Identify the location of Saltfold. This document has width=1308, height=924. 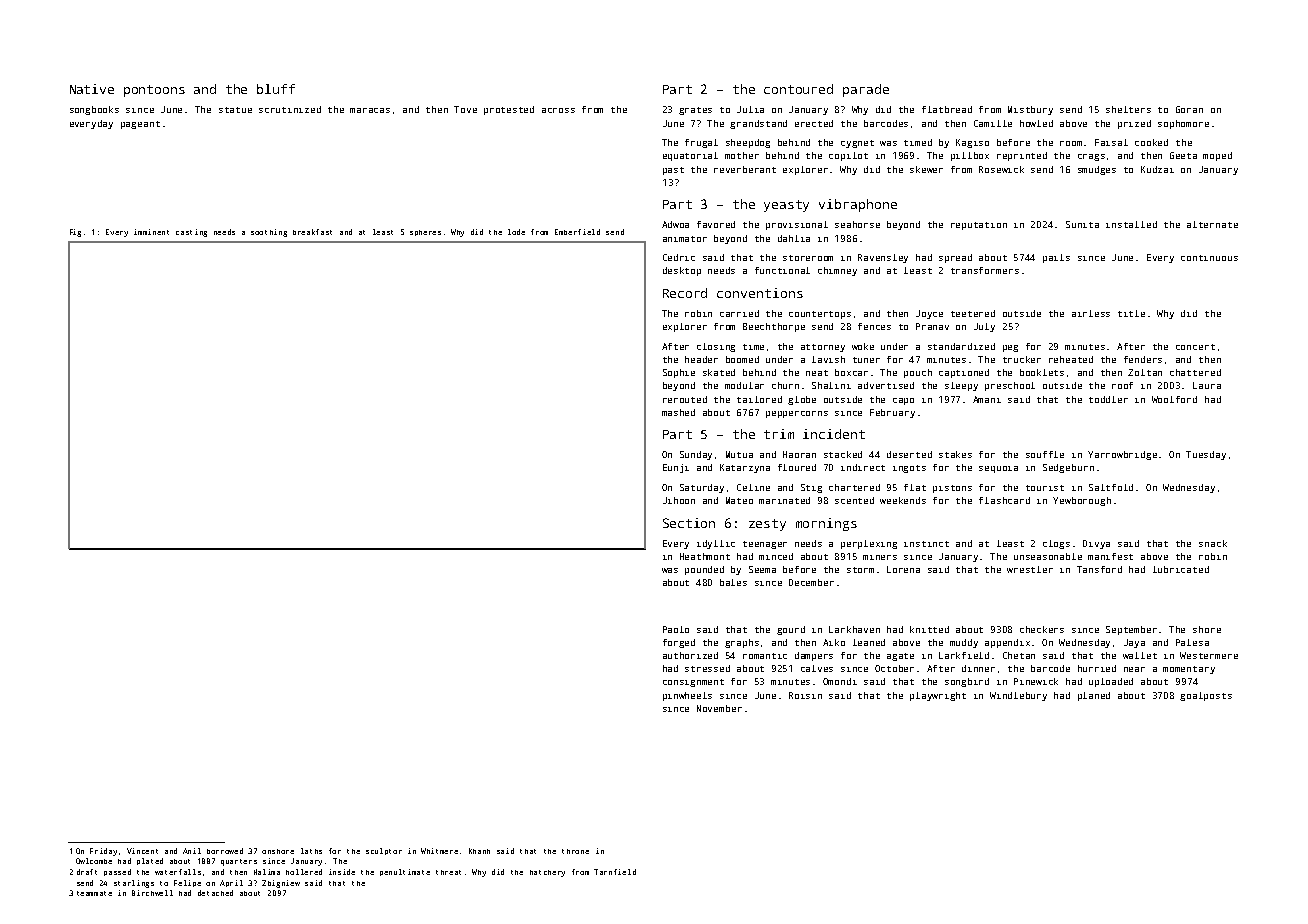
(1111, 487).
